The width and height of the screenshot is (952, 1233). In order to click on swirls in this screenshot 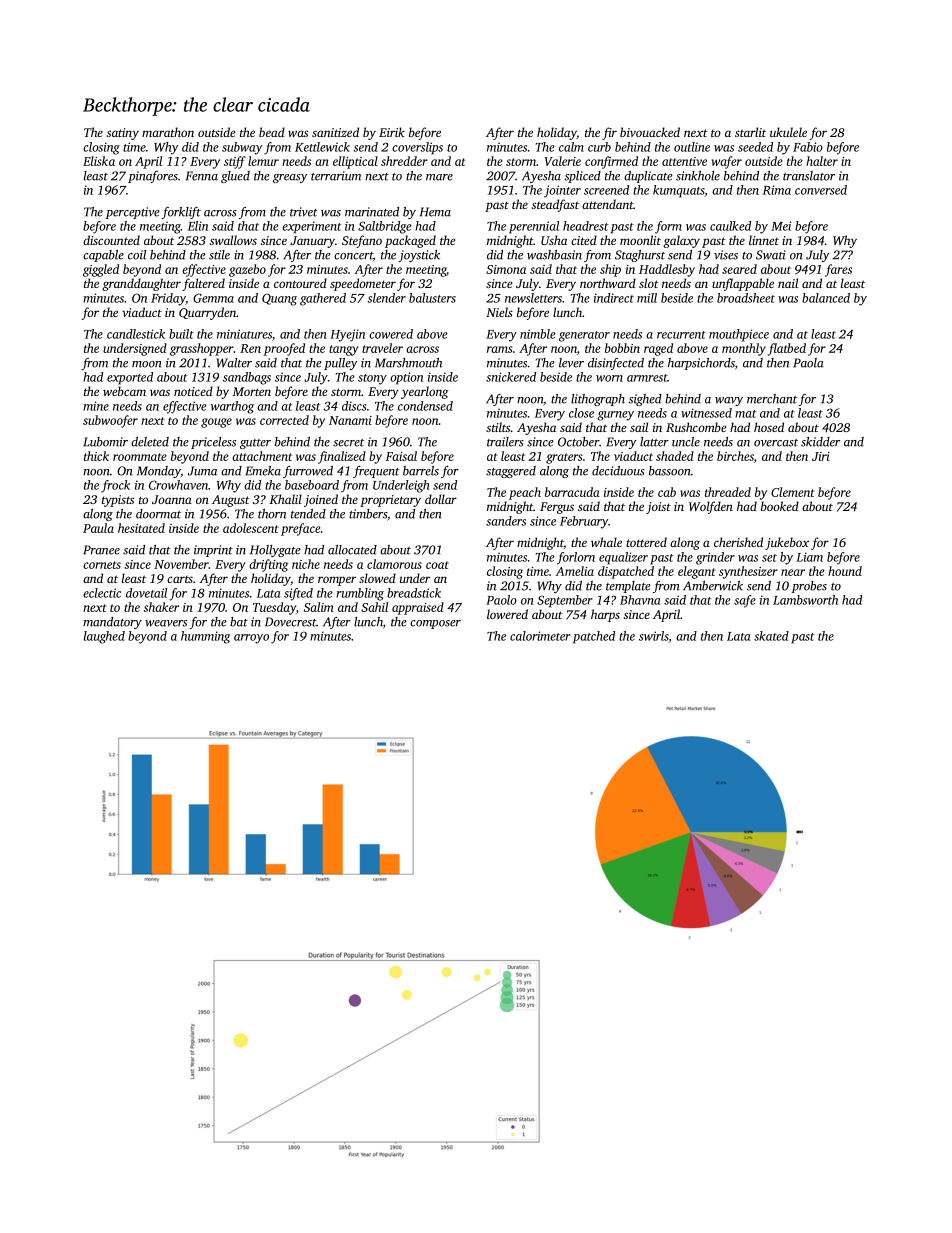, I will do `click(654, 637)`.
